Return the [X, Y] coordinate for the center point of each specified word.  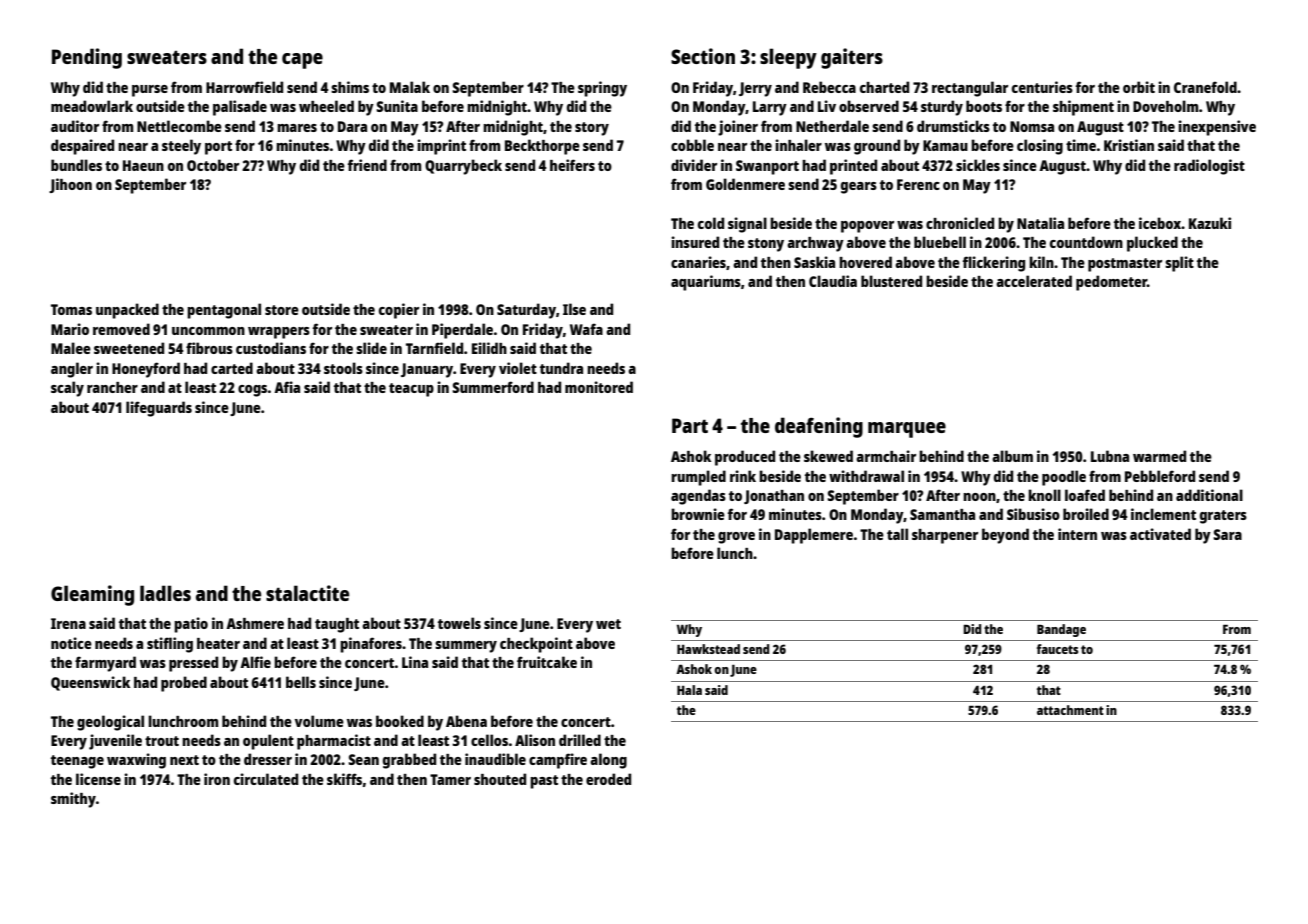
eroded [608, 779]
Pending [87, 58]
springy [602, 89]
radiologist [1209, 167]
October [213, 165]
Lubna [1110, 456]
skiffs [344, 779]
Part [690, 425]
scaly [67, 389]
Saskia [814, 262]
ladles [165, 593]
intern [1077, 534]
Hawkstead [708, 649]
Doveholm [1166, 106]
